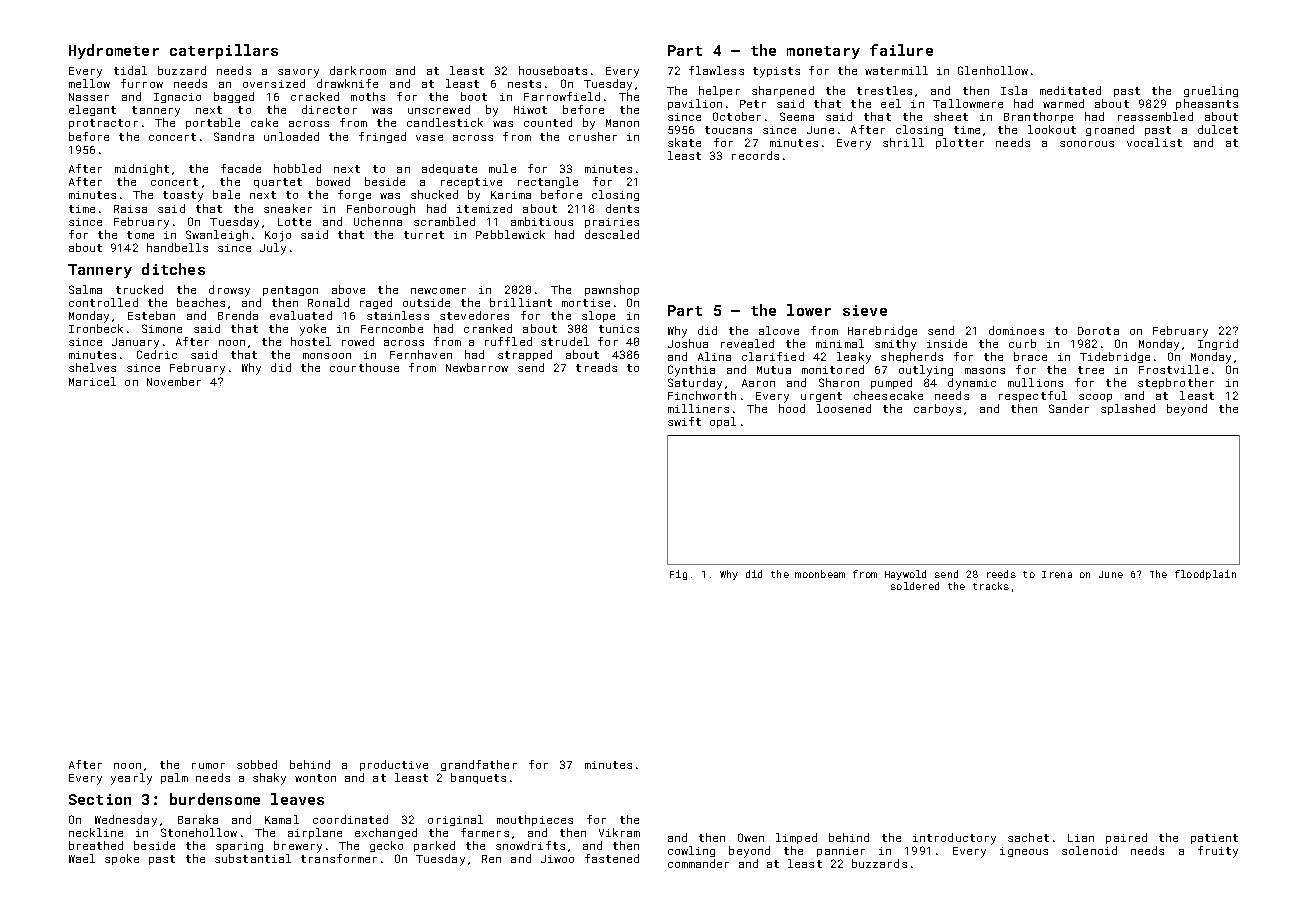 The width and height of the document is (1308, 924). Describe the element at coordinates (1098, 331) in the document. I see `Dorota` at that location.
